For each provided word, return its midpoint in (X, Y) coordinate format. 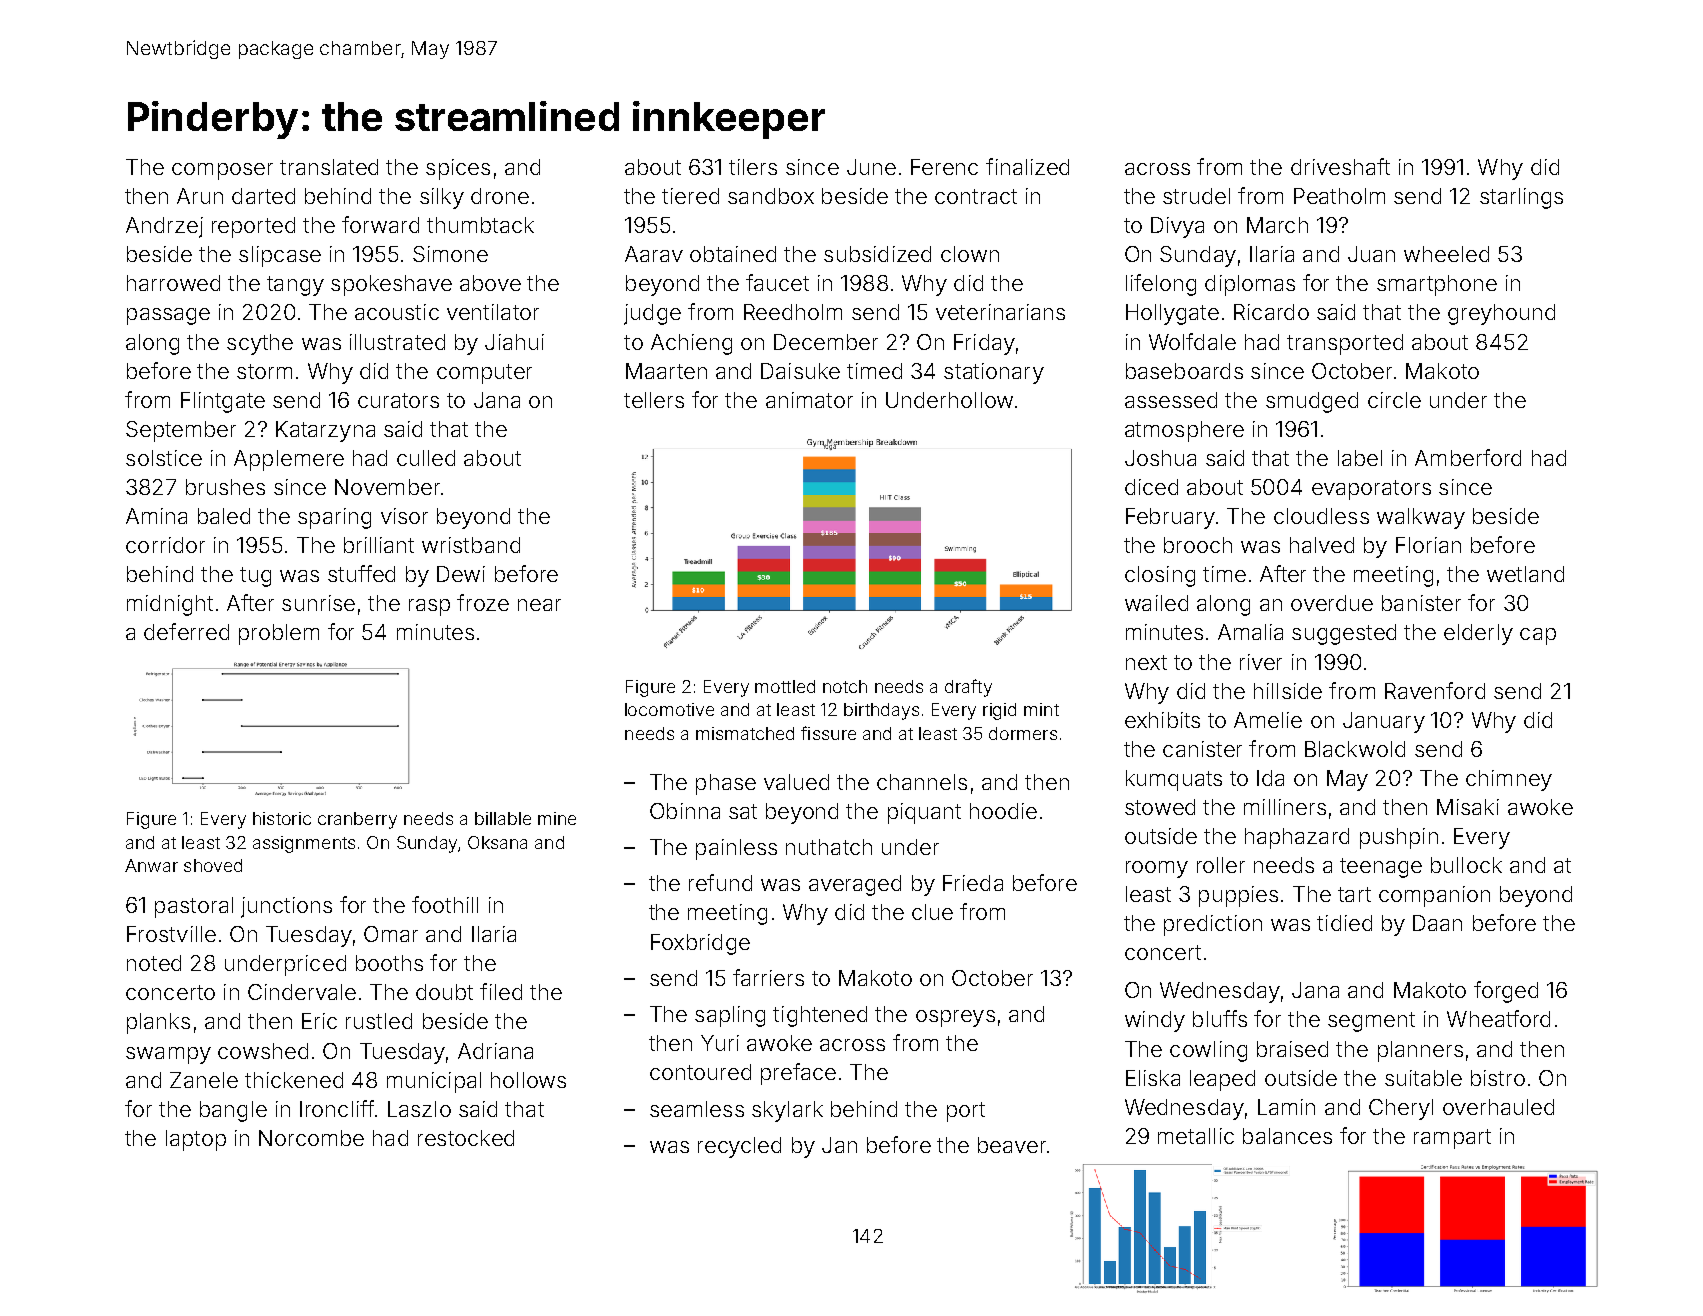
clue (932, 912)
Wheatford (1498, 1018)
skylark (787, 1111)
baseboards (1184, 371)
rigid (999, 711)
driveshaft (1340, 166)
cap (1538, 636)
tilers (753, 167)
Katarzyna (325, 431)
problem (279, 634)
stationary (994, 373)
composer (222, 171)
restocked (466, 1138)
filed (501, 991)
